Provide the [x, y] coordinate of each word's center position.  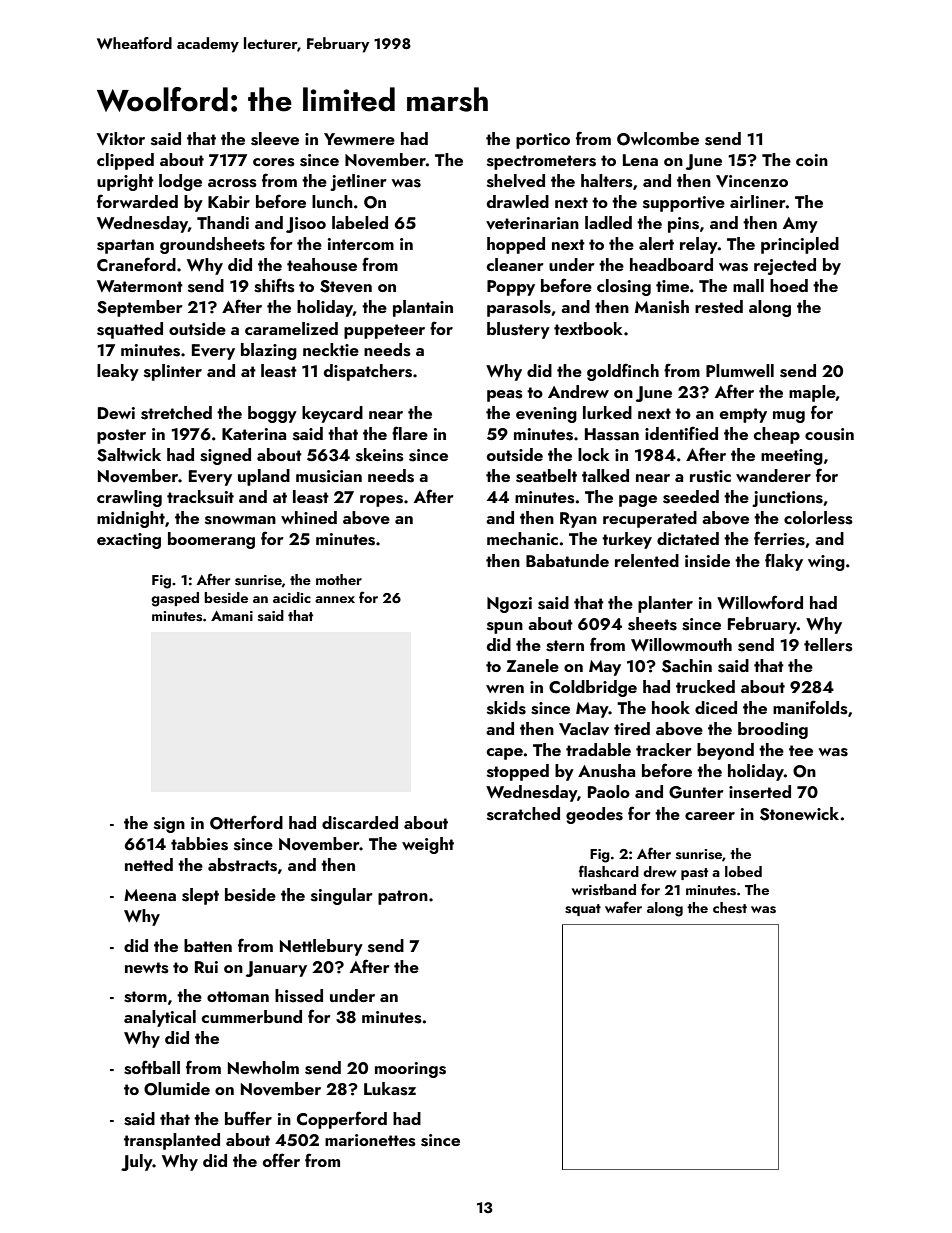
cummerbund [252, 1016]
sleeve [275, 139]
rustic [710, 476]
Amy [800, 225]
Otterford [246, 822]
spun [505, 628]
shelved [516, 181]
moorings [410, 1070]
